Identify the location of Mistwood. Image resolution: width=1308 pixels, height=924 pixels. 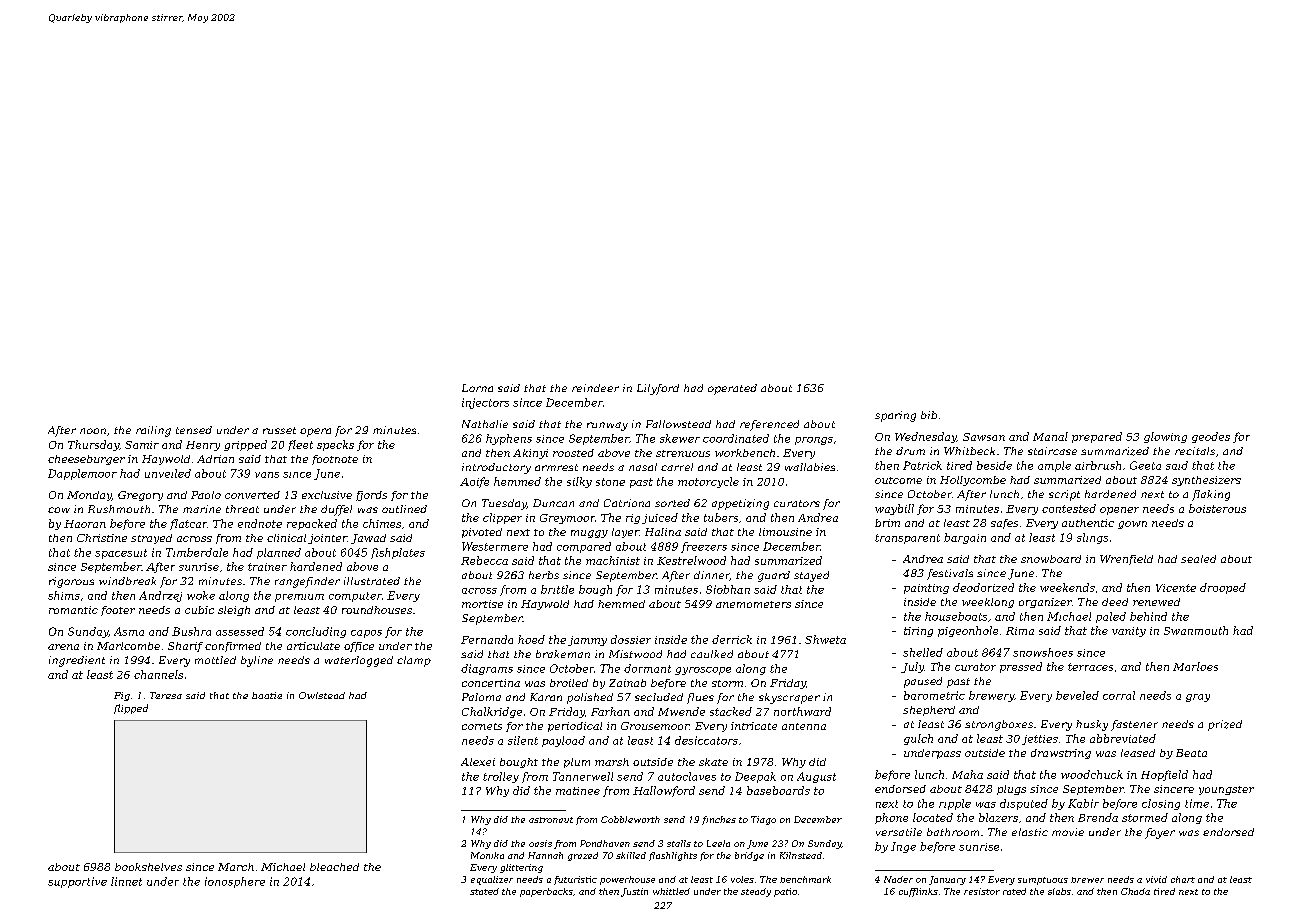
(635, 654).
